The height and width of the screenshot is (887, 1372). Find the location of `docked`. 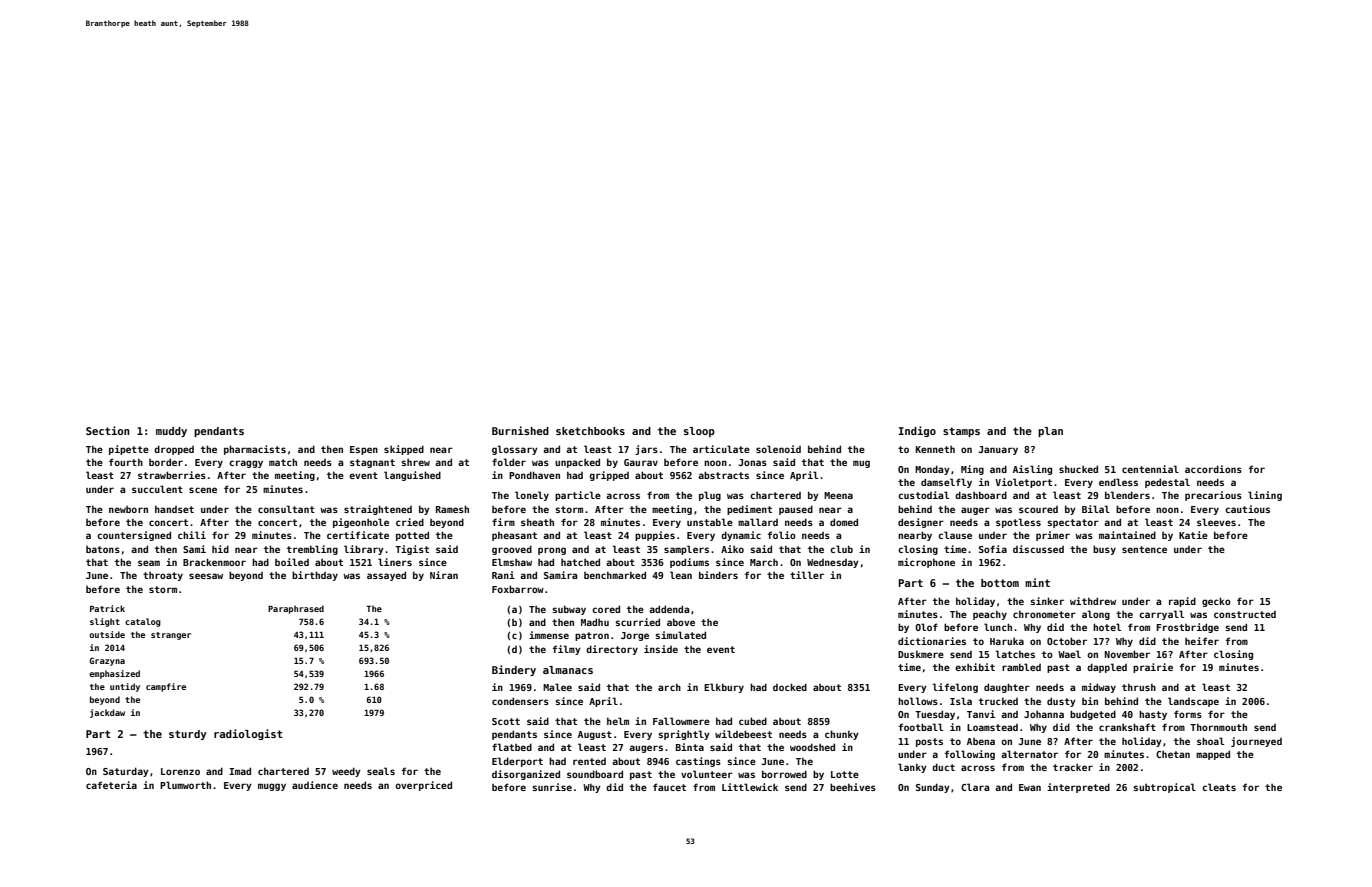

docked is located at coordinates (790, 687).
